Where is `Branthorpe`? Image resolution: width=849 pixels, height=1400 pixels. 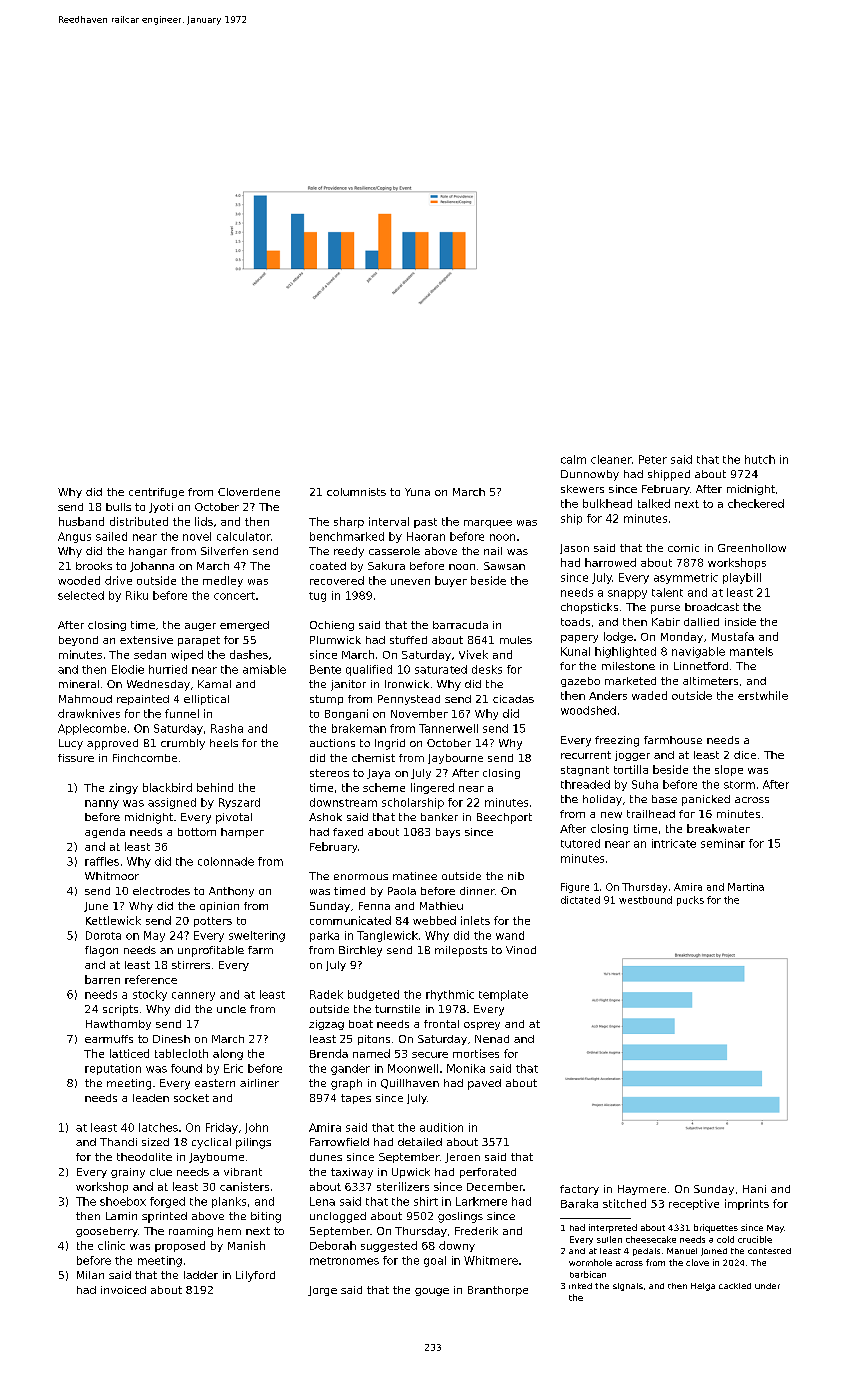
Branthorpe is located at coordinates (498, 1291).
